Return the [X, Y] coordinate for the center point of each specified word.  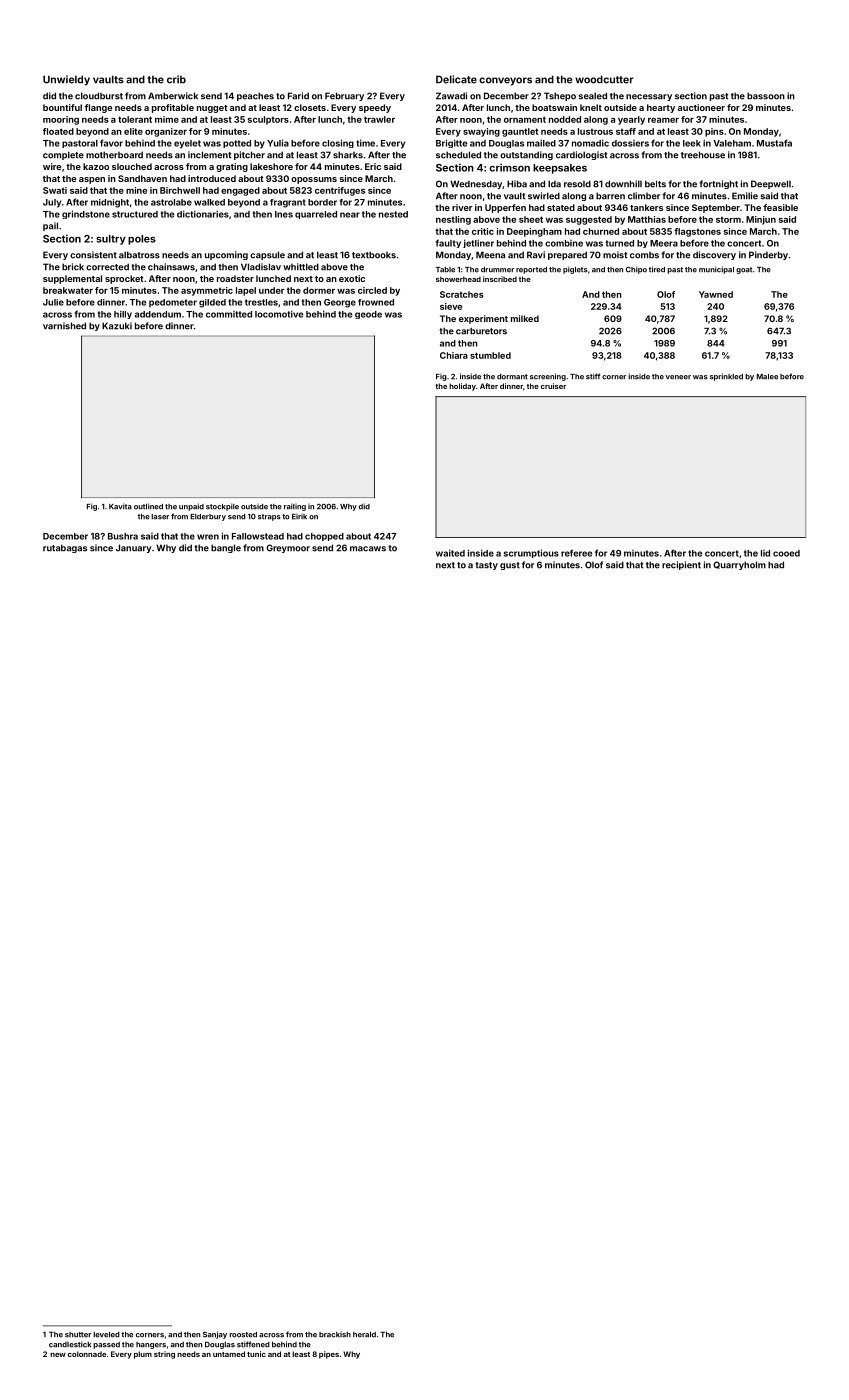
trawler [379, 119]
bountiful [62, 107]
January [134, 548]
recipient [681, 565]
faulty [448, 243]
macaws [368, 549]
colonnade [87, 1354]
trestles [261, 302]
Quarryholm [739, 565]
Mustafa [774, 143]
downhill [623, 184]
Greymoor [288, 548]
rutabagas [65, 548]
